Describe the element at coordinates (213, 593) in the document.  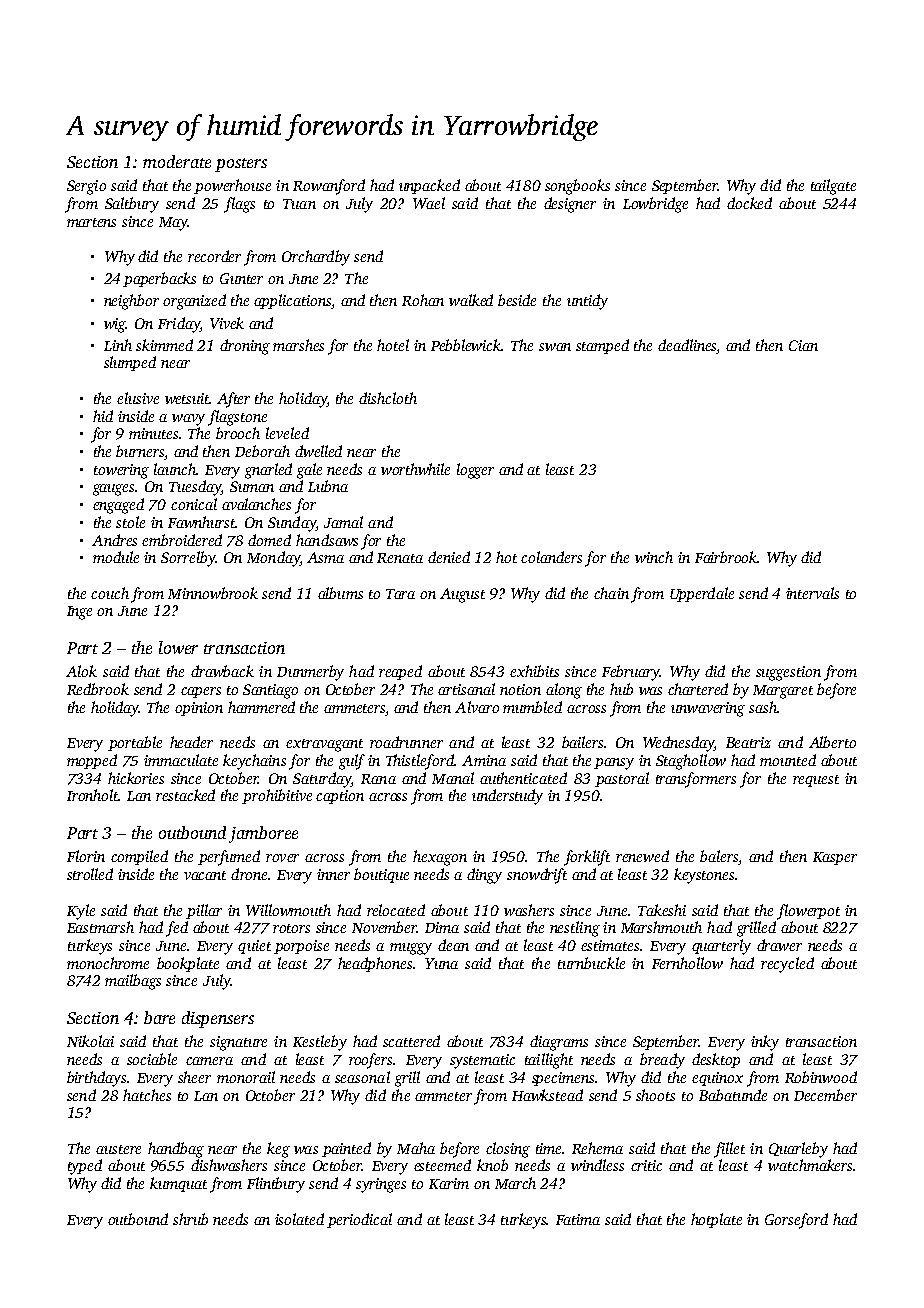
I see `Minnowbrook` at that location.
